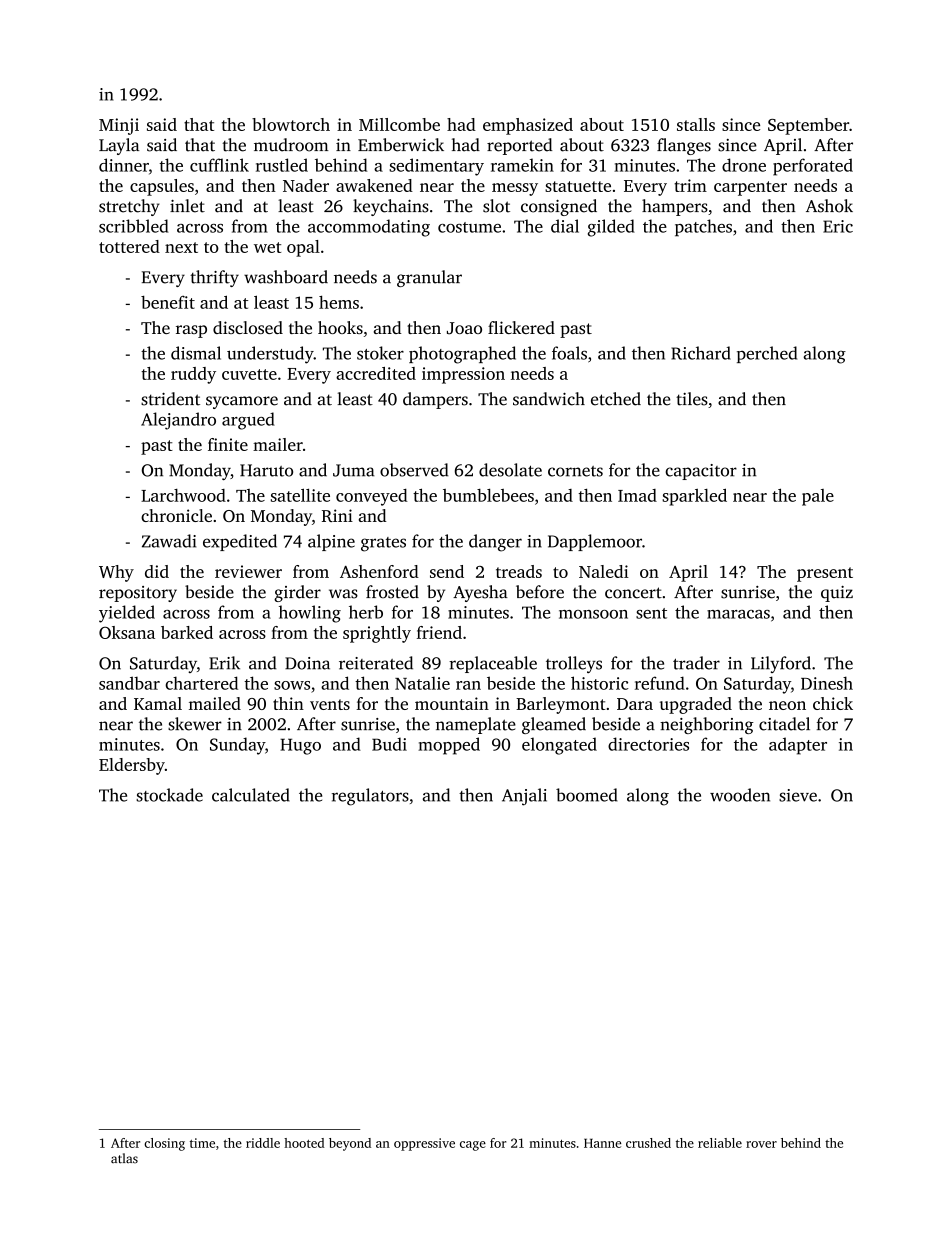 The width and height of the page is (952, 1233). What do you see at coordinates (837, 594) in the page?
I see `quiz` at bounding box center [837, 594].
